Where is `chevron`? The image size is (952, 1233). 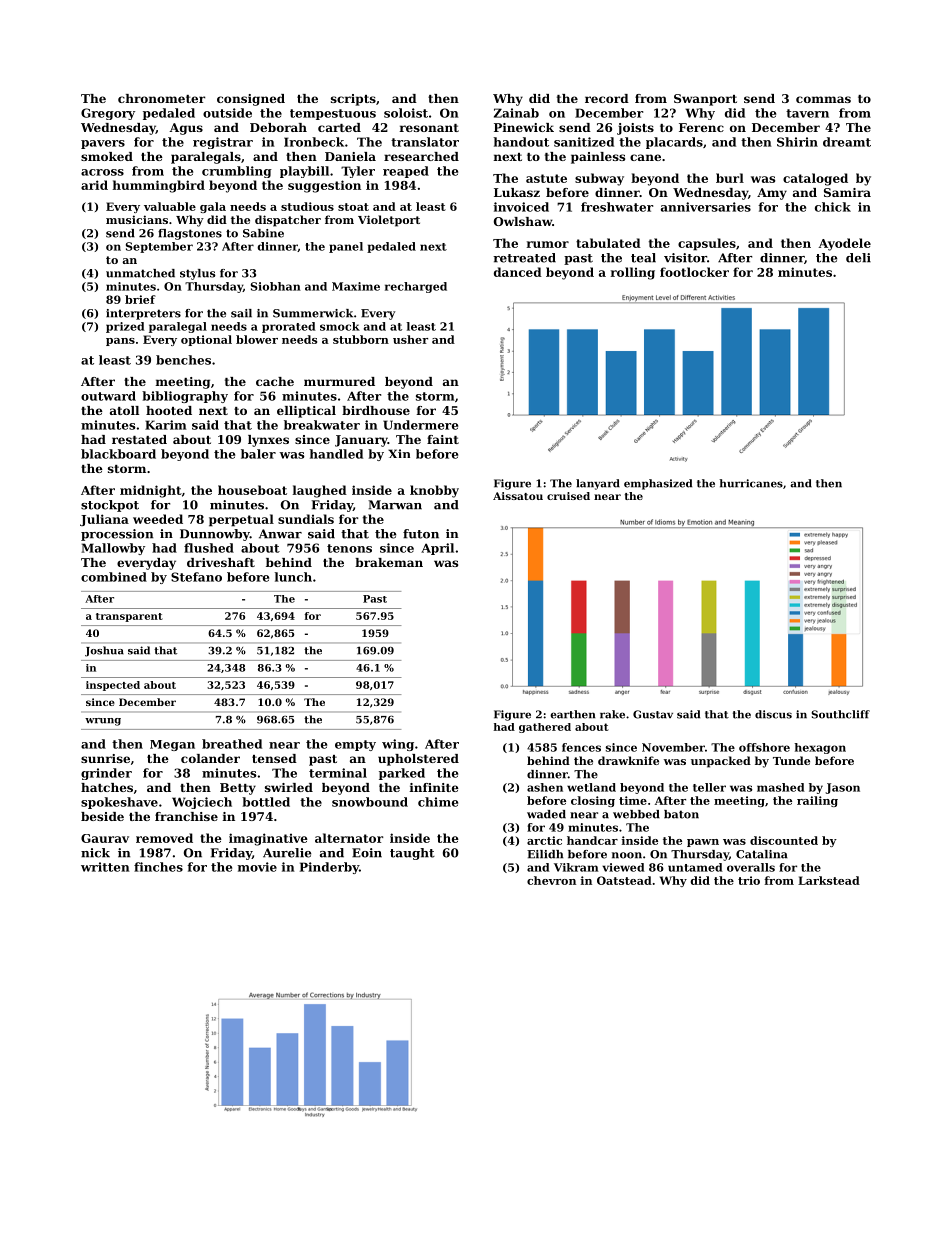 chevron is located at coordinates (551, 880).
